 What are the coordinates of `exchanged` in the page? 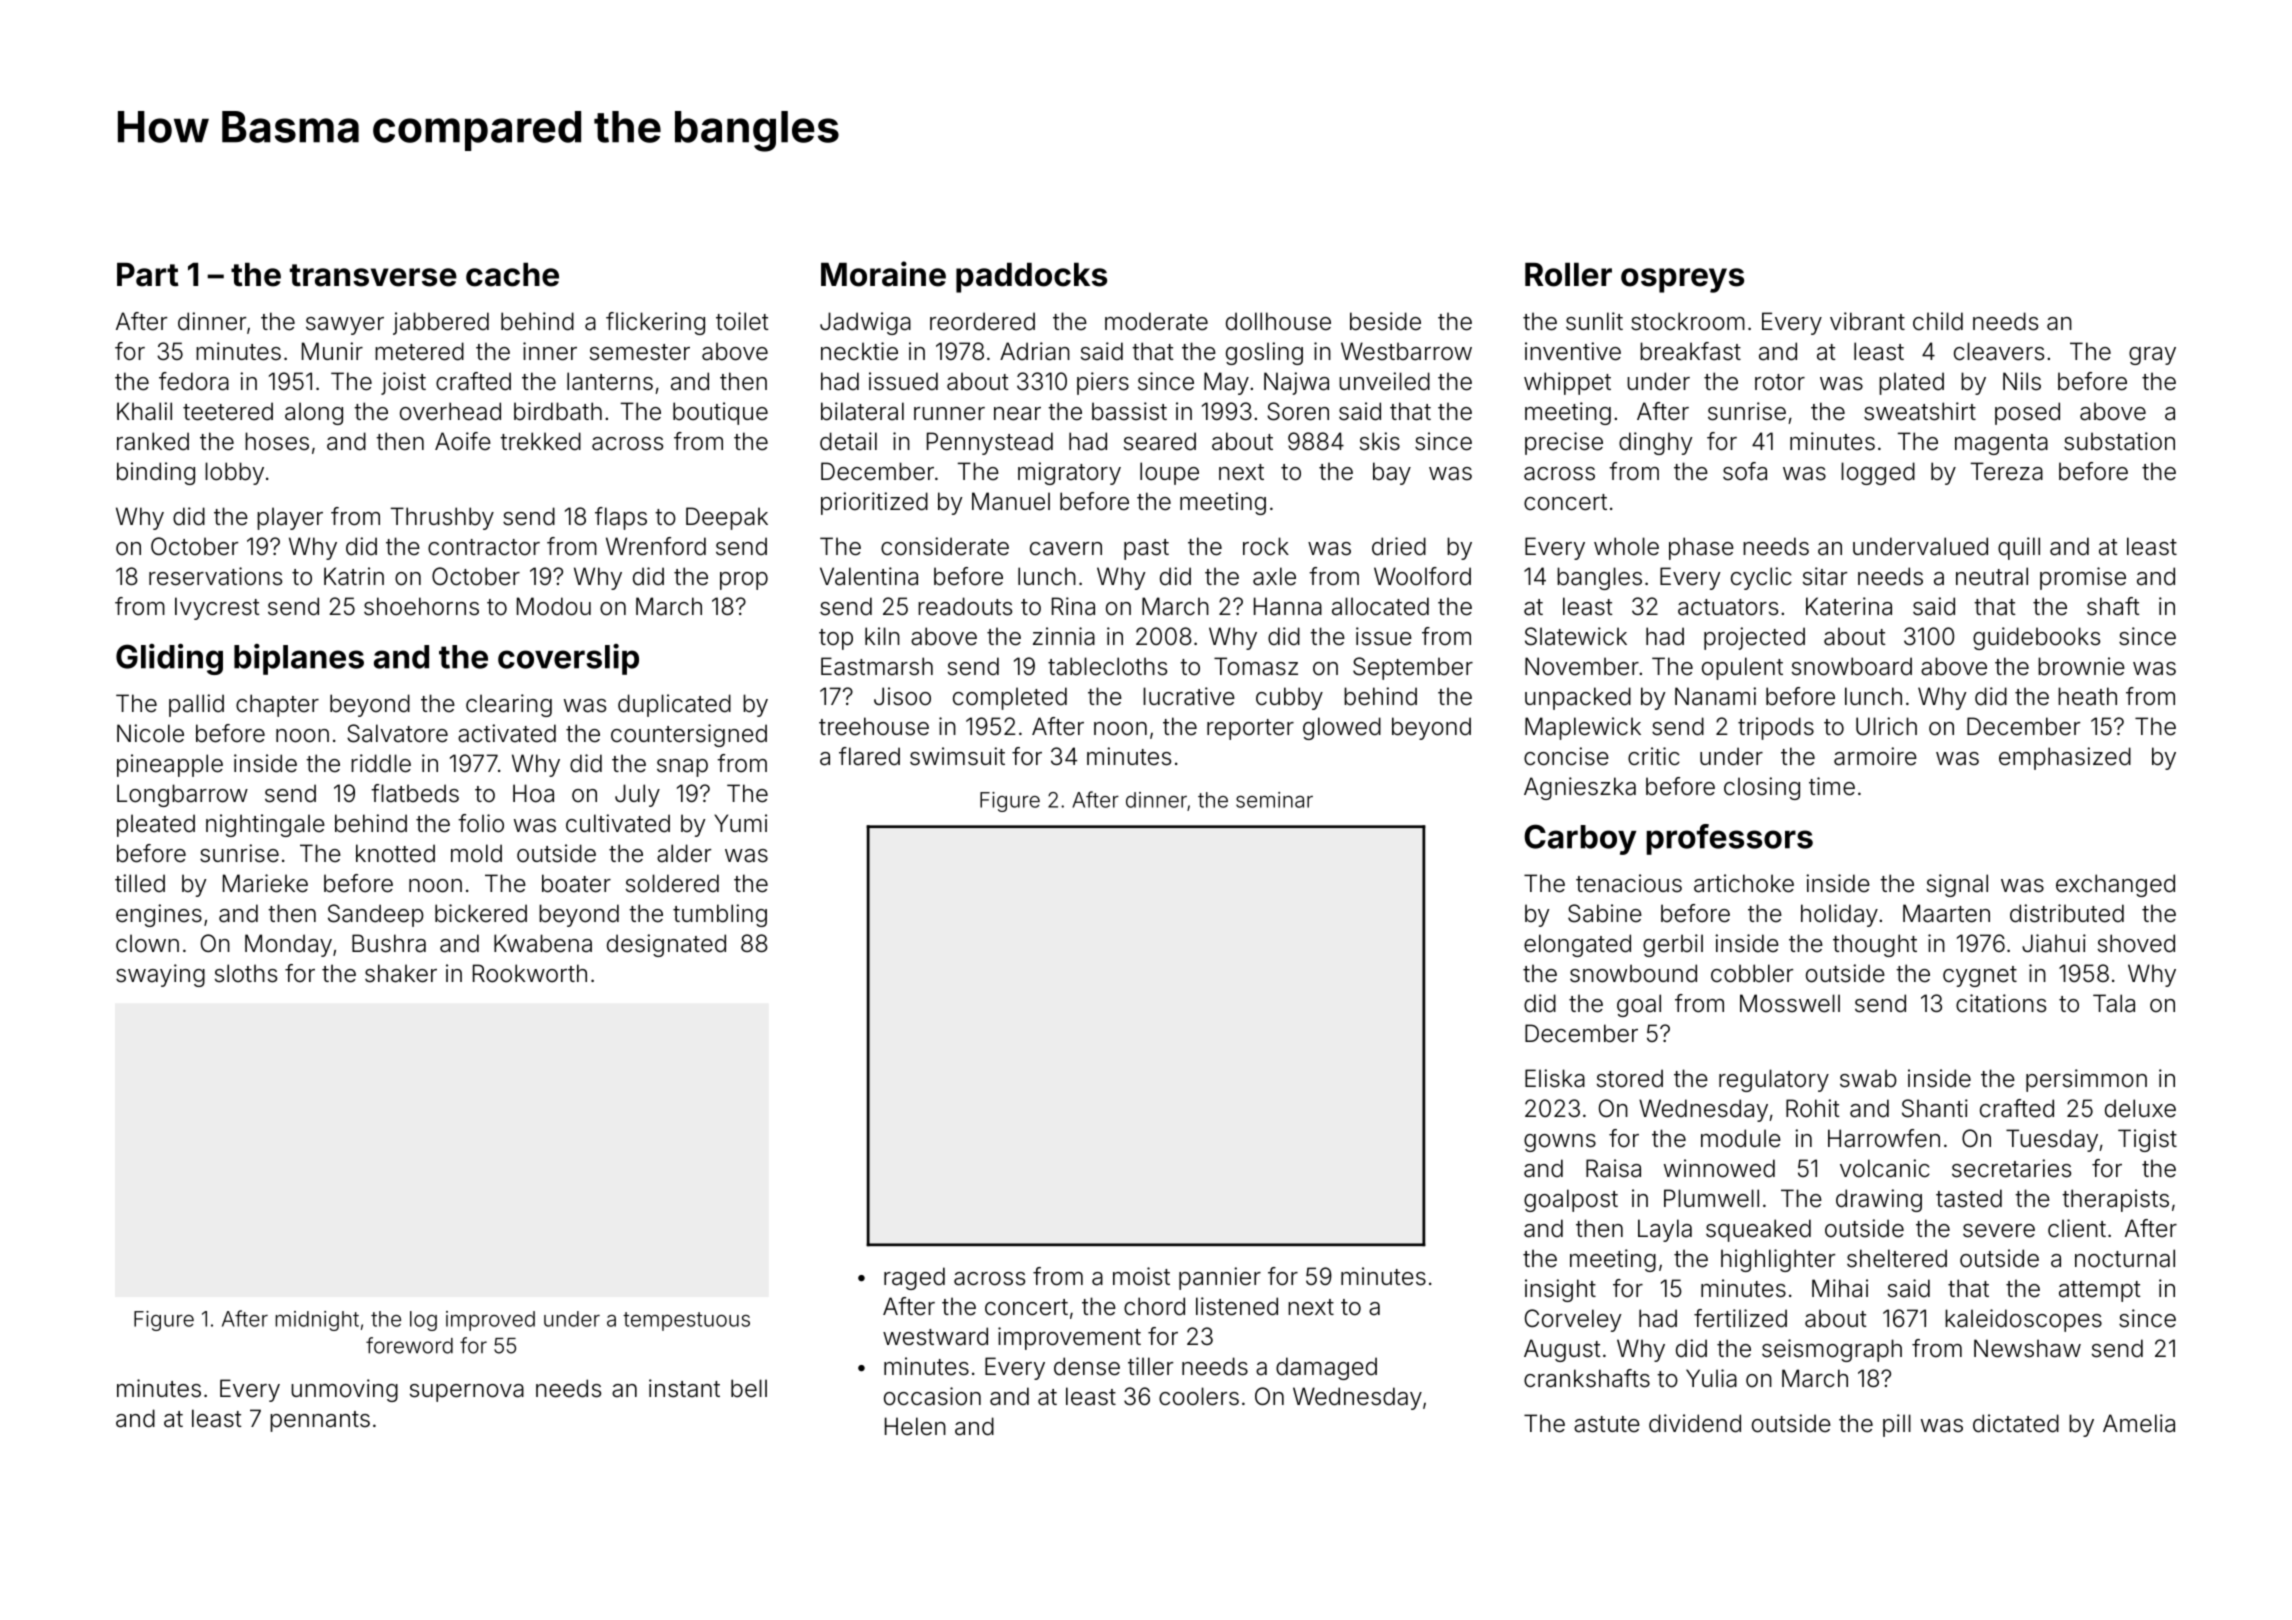 It's located at (2115, 885).
